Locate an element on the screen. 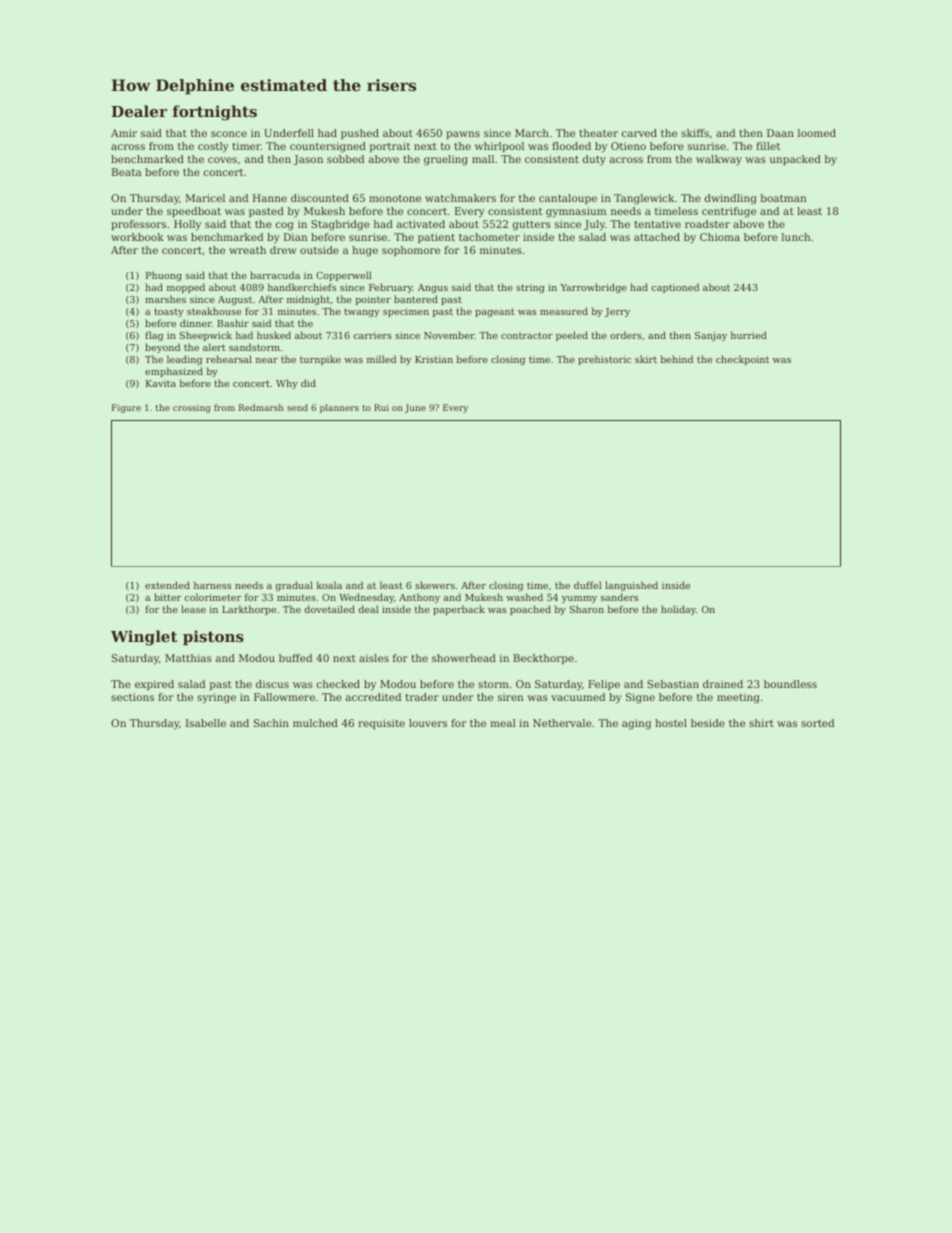 The image size is (952, 1233). Kavita is located at coordinates (161, 383).
